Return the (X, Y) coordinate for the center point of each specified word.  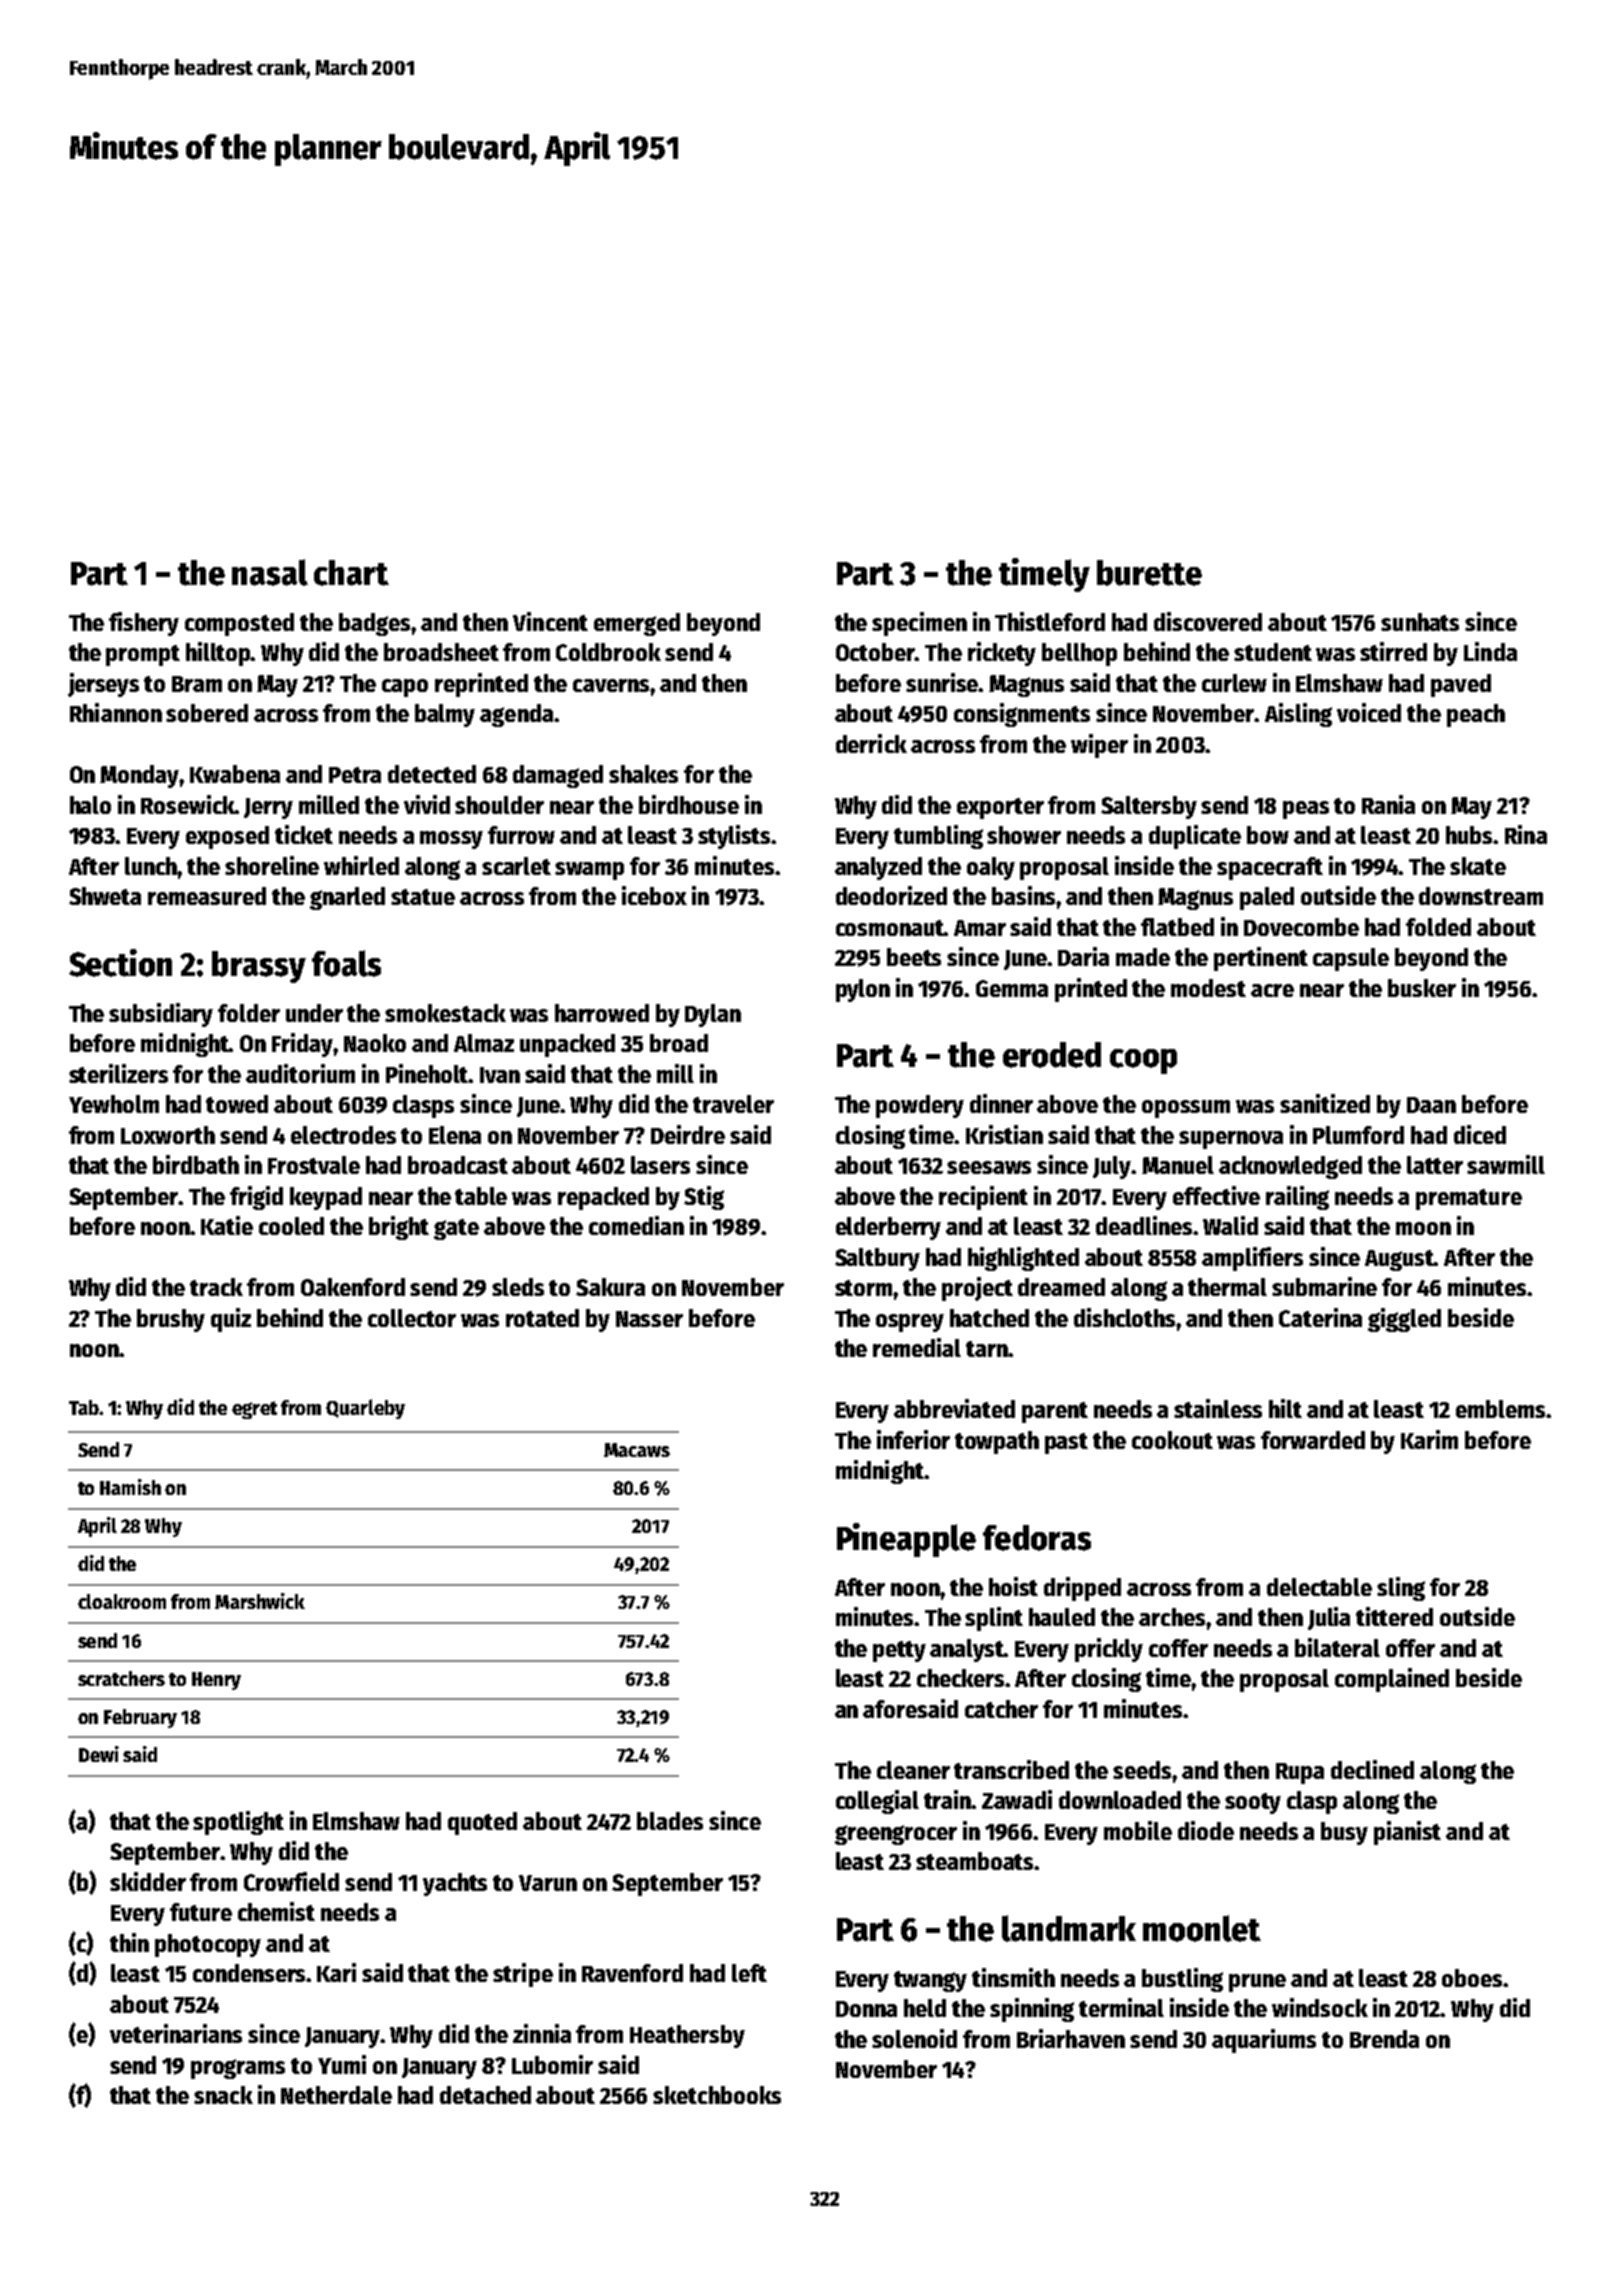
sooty (1253, 1803)
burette (1149, 573)
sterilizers (118, 1073)
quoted (482, 1823)
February (140, 1718)
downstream (1481, 896)
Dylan (713, 1015)
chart (351, 573)
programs (238, 2069)
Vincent (550, 621)
